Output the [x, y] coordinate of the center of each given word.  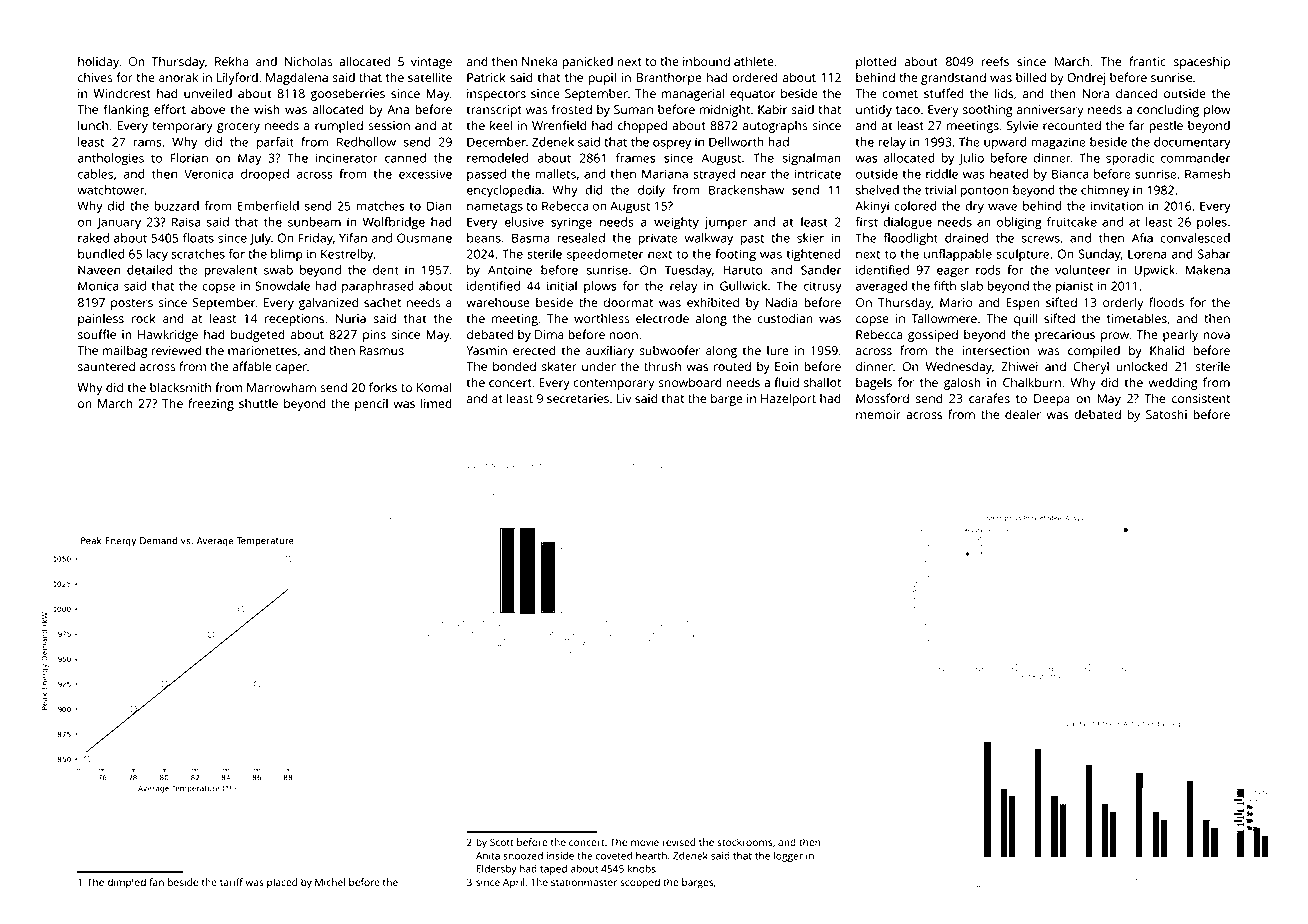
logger [788, 856]
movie [645, 842]
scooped [640, 883]
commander [1195, 158]
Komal [434, 387]
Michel [330, 882]
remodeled [497, 158]
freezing [211, 404]
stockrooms [745, 842]
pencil [371, 404]
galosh [962, 383]
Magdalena [297, 78]
